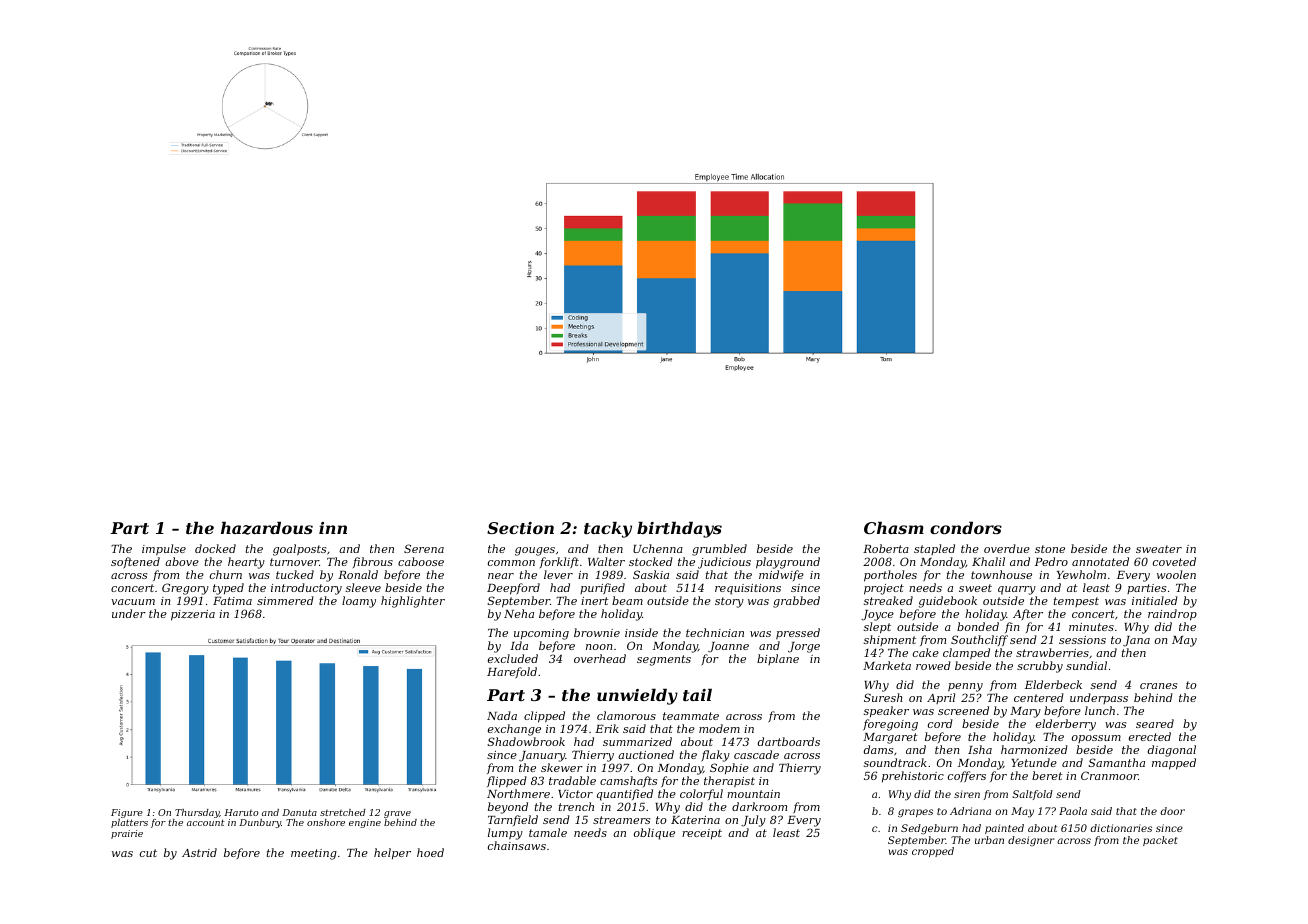 The image size is (1308, 924). I want to click on clipped, so click(544, 717).
